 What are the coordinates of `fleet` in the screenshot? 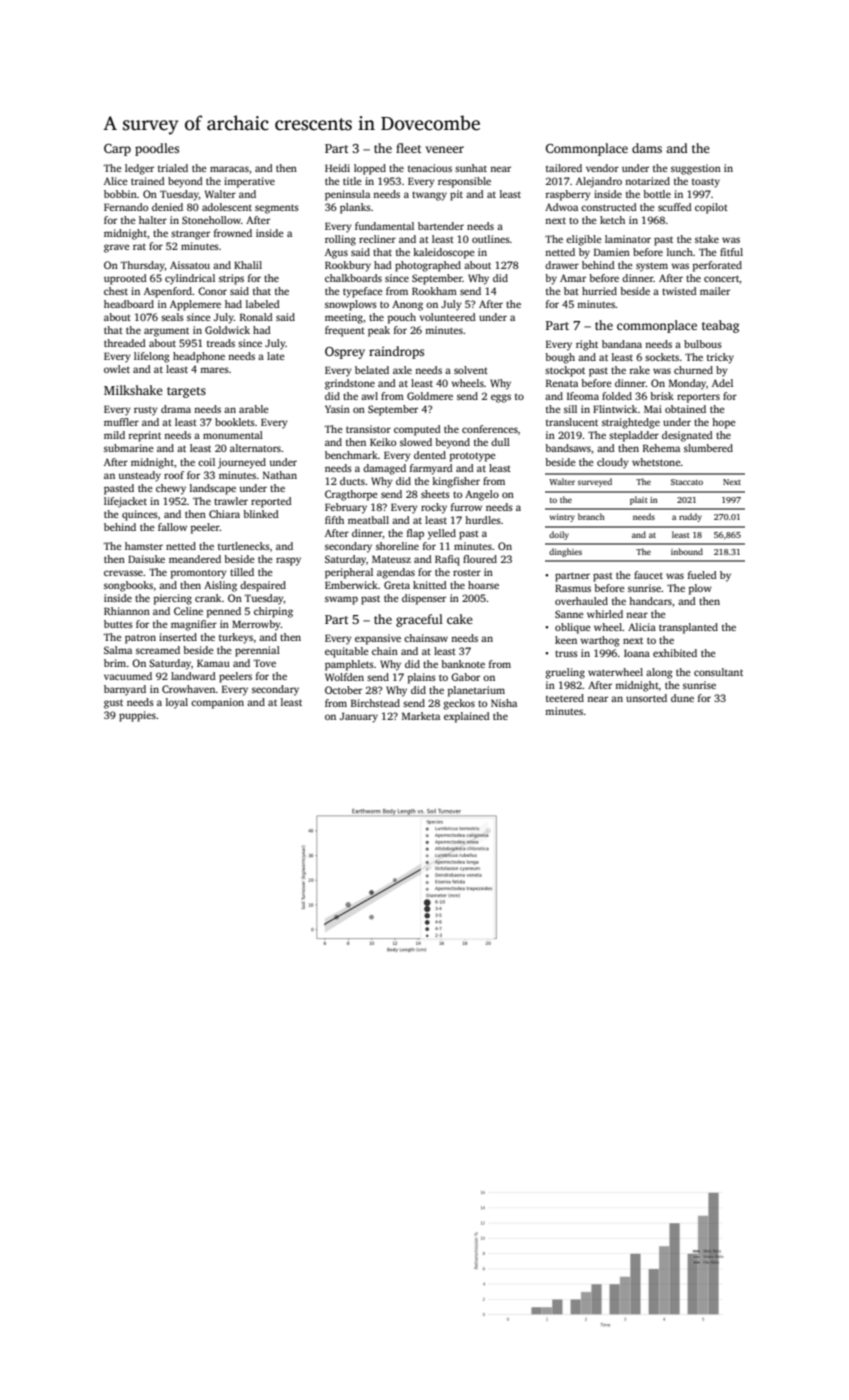 It's located at (409, 148).
